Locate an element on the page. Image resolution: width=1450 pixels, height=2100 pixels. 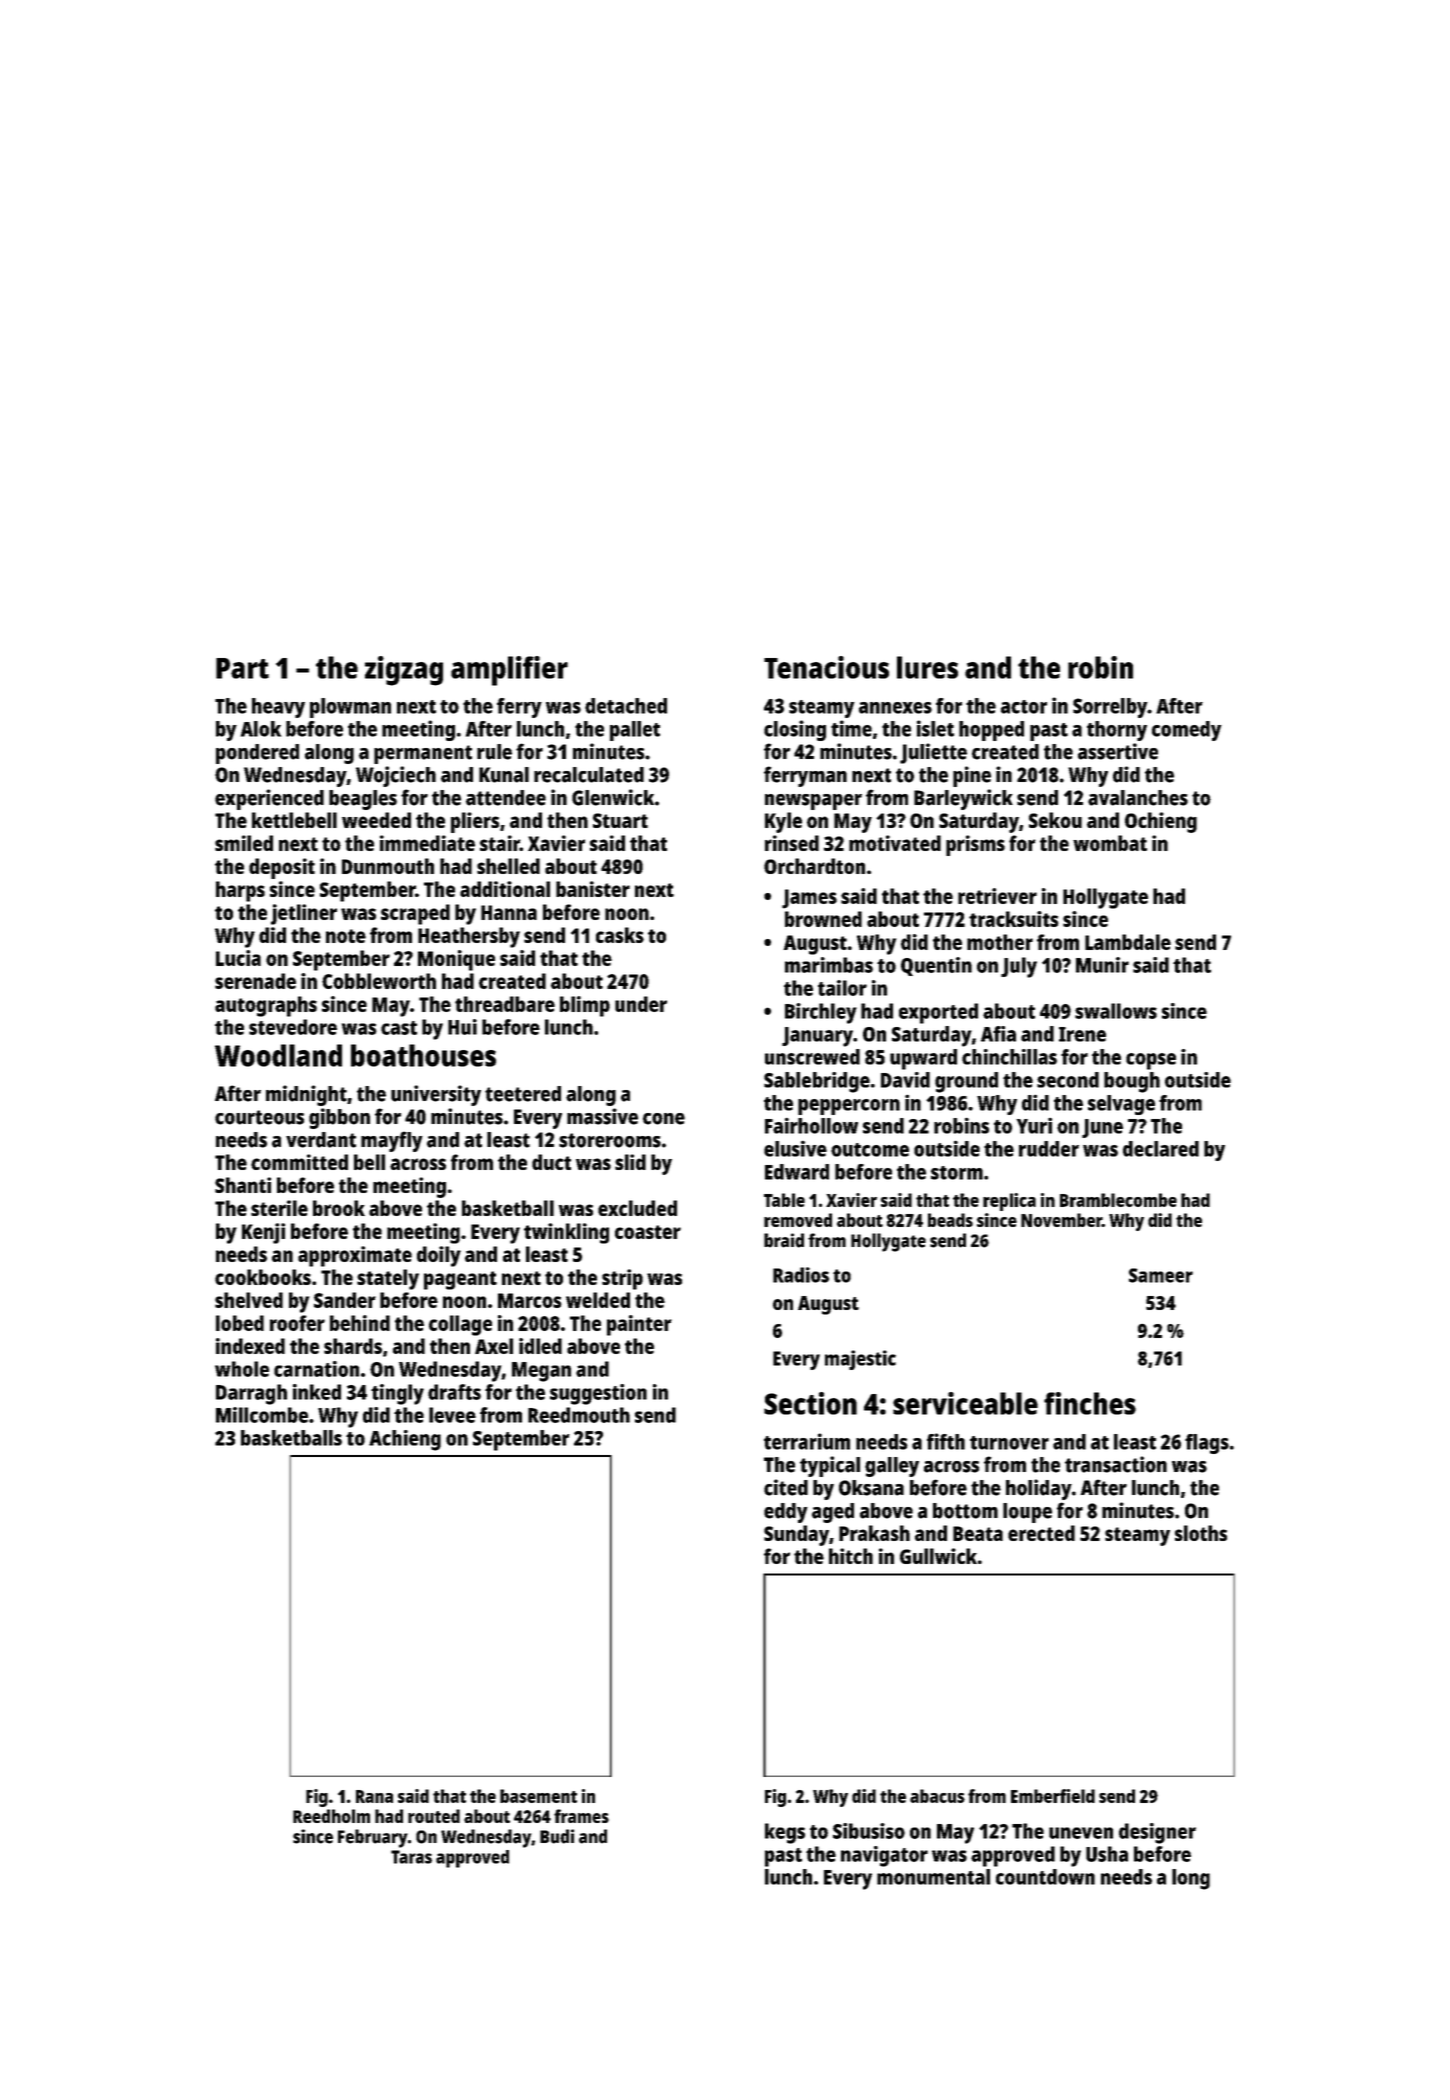
hopped is located at coordinates (991, 731).
